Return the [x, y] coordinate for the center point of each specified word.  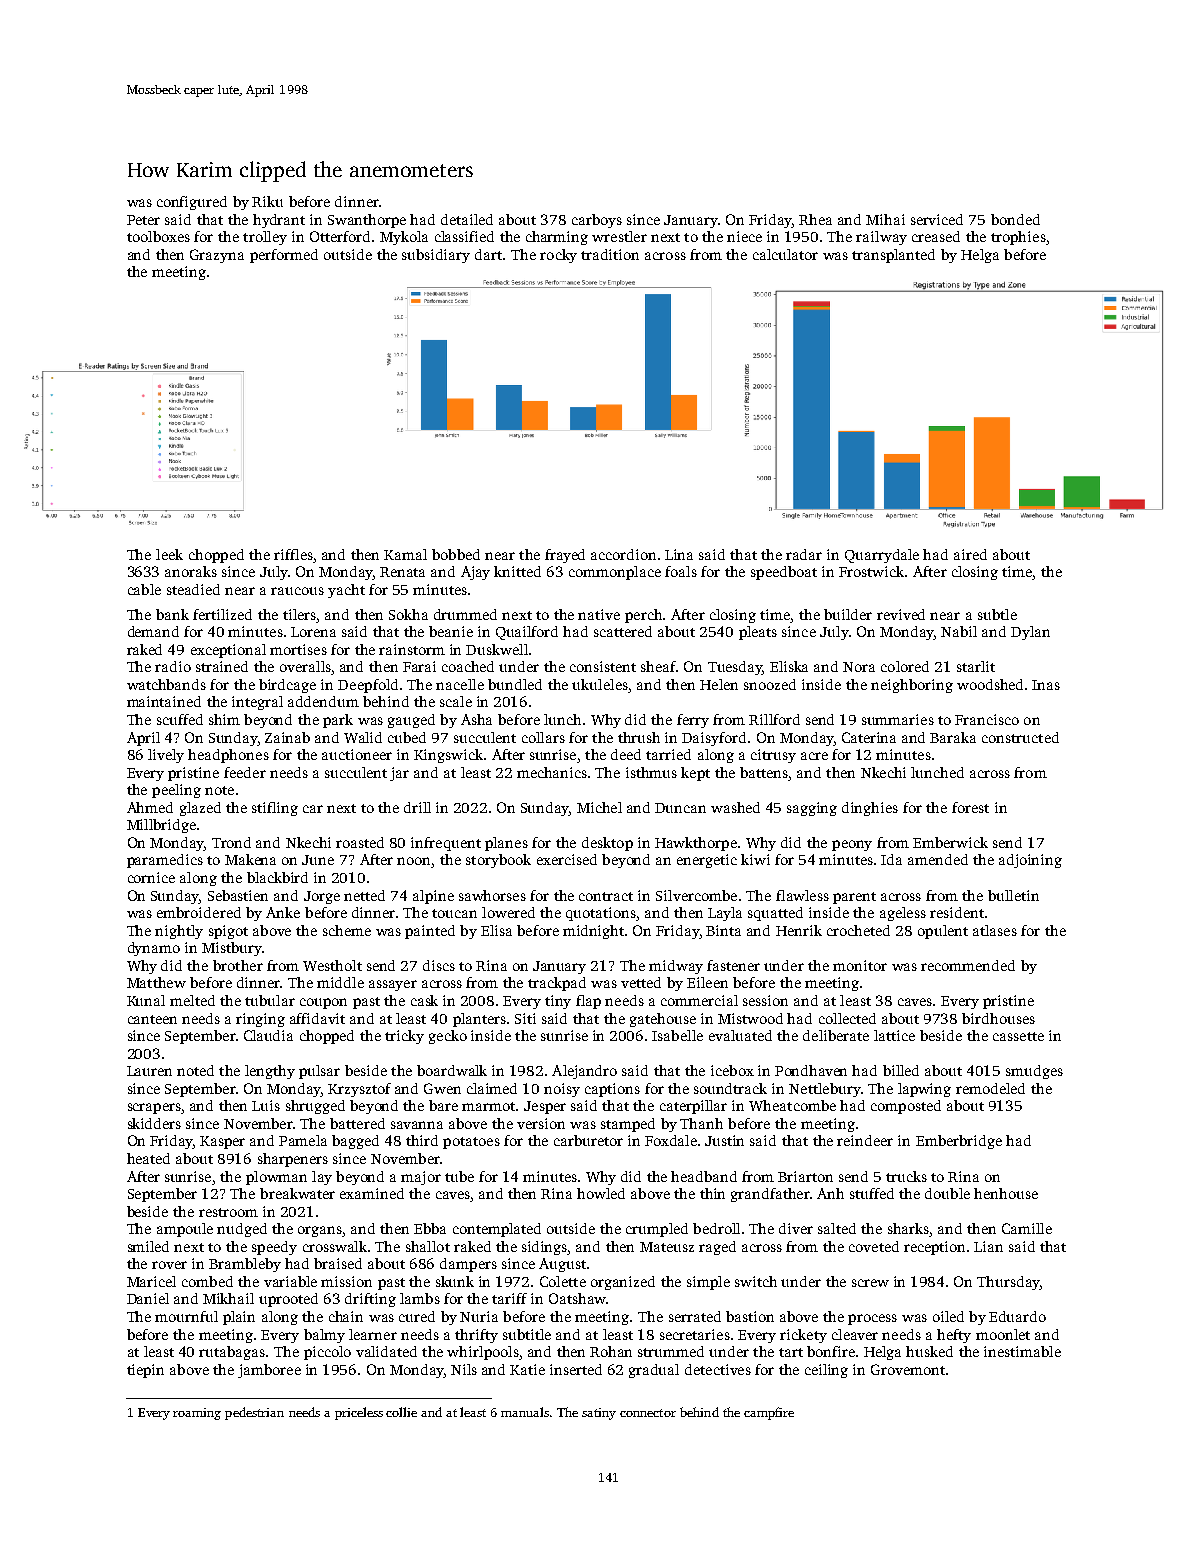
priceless [359, 1413]
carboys [597, 221]
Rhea [815, 219]
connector [648, 1413]
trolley [265, 238]
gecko [448, 1037]
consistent [603, 666]
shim [224, 719]
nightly [179, 932]
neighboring [912, 686]
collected [847, 1018]
